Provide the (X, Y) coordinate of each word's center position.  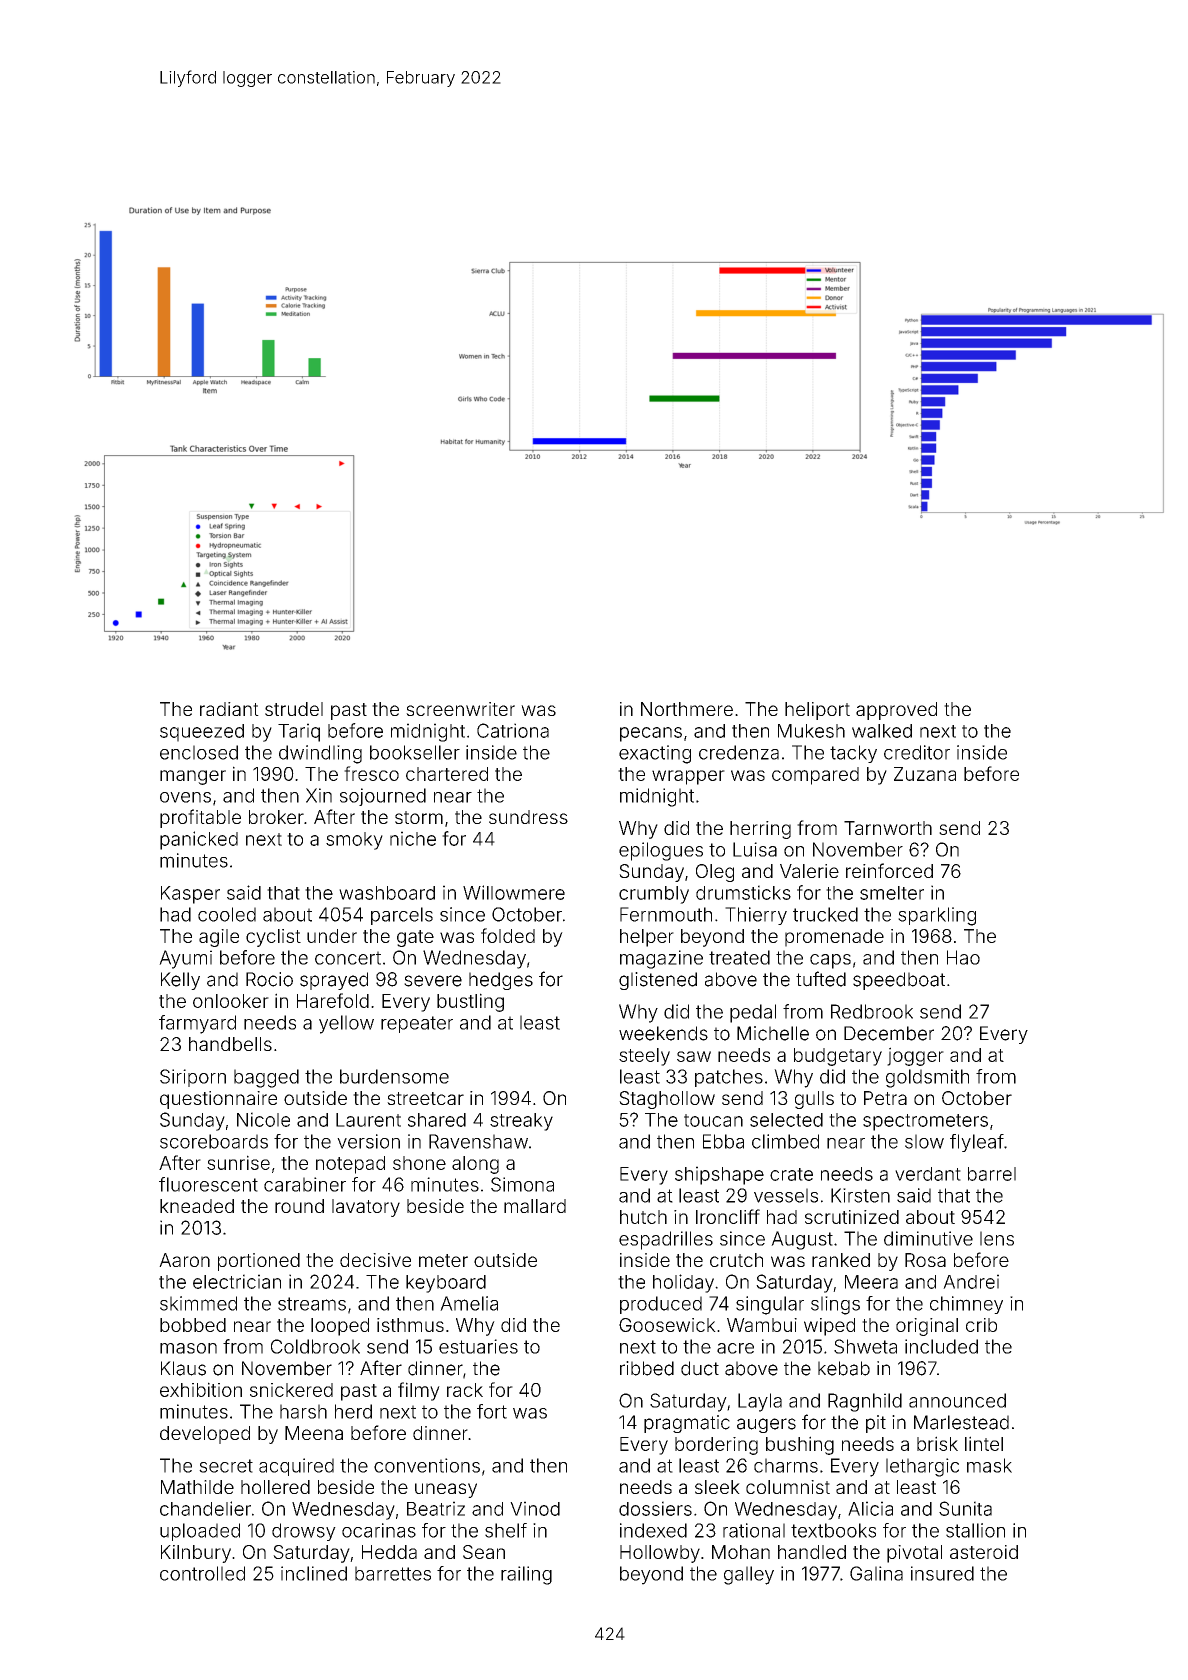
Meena (314, 1433)
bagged (266, 1078)
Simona (522, 1184)
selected (786, 1120)
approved (896, 711)
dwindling (320, 754)
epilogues (661, 851)
